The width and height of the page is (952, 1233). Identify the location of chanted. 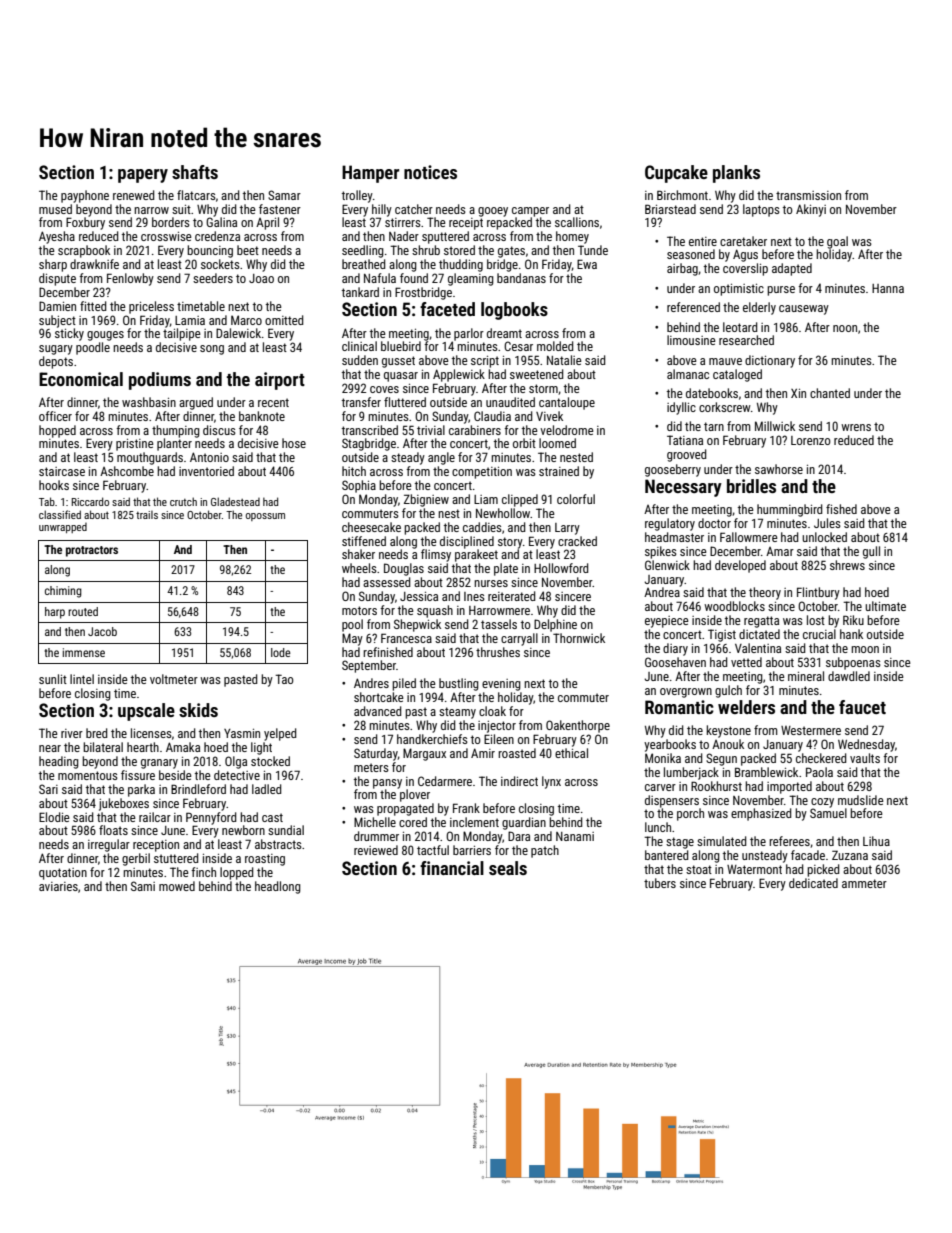
(830, 393).
